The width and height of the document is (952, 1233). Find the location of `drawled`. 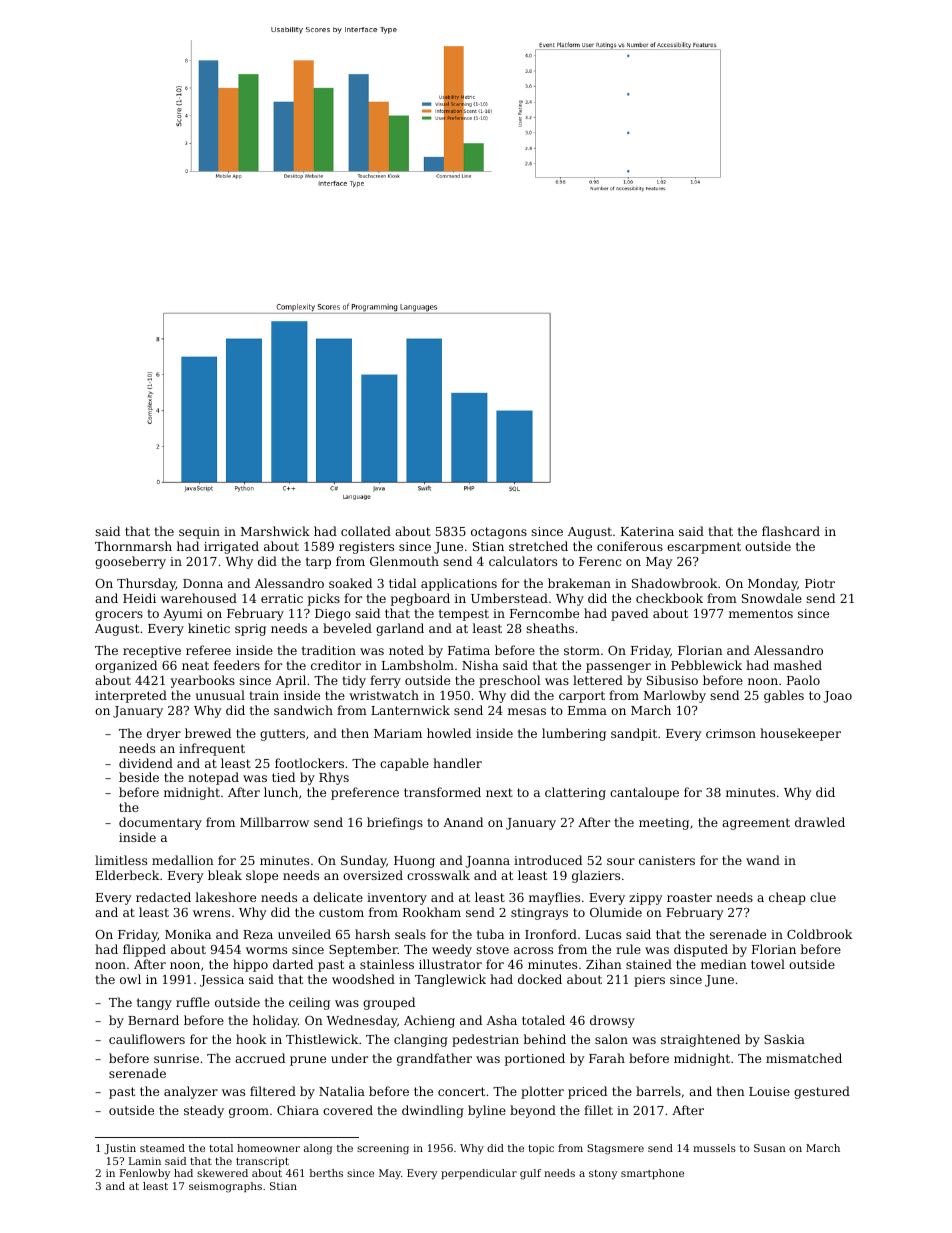

drawled is located at coordinates (820, 822).
